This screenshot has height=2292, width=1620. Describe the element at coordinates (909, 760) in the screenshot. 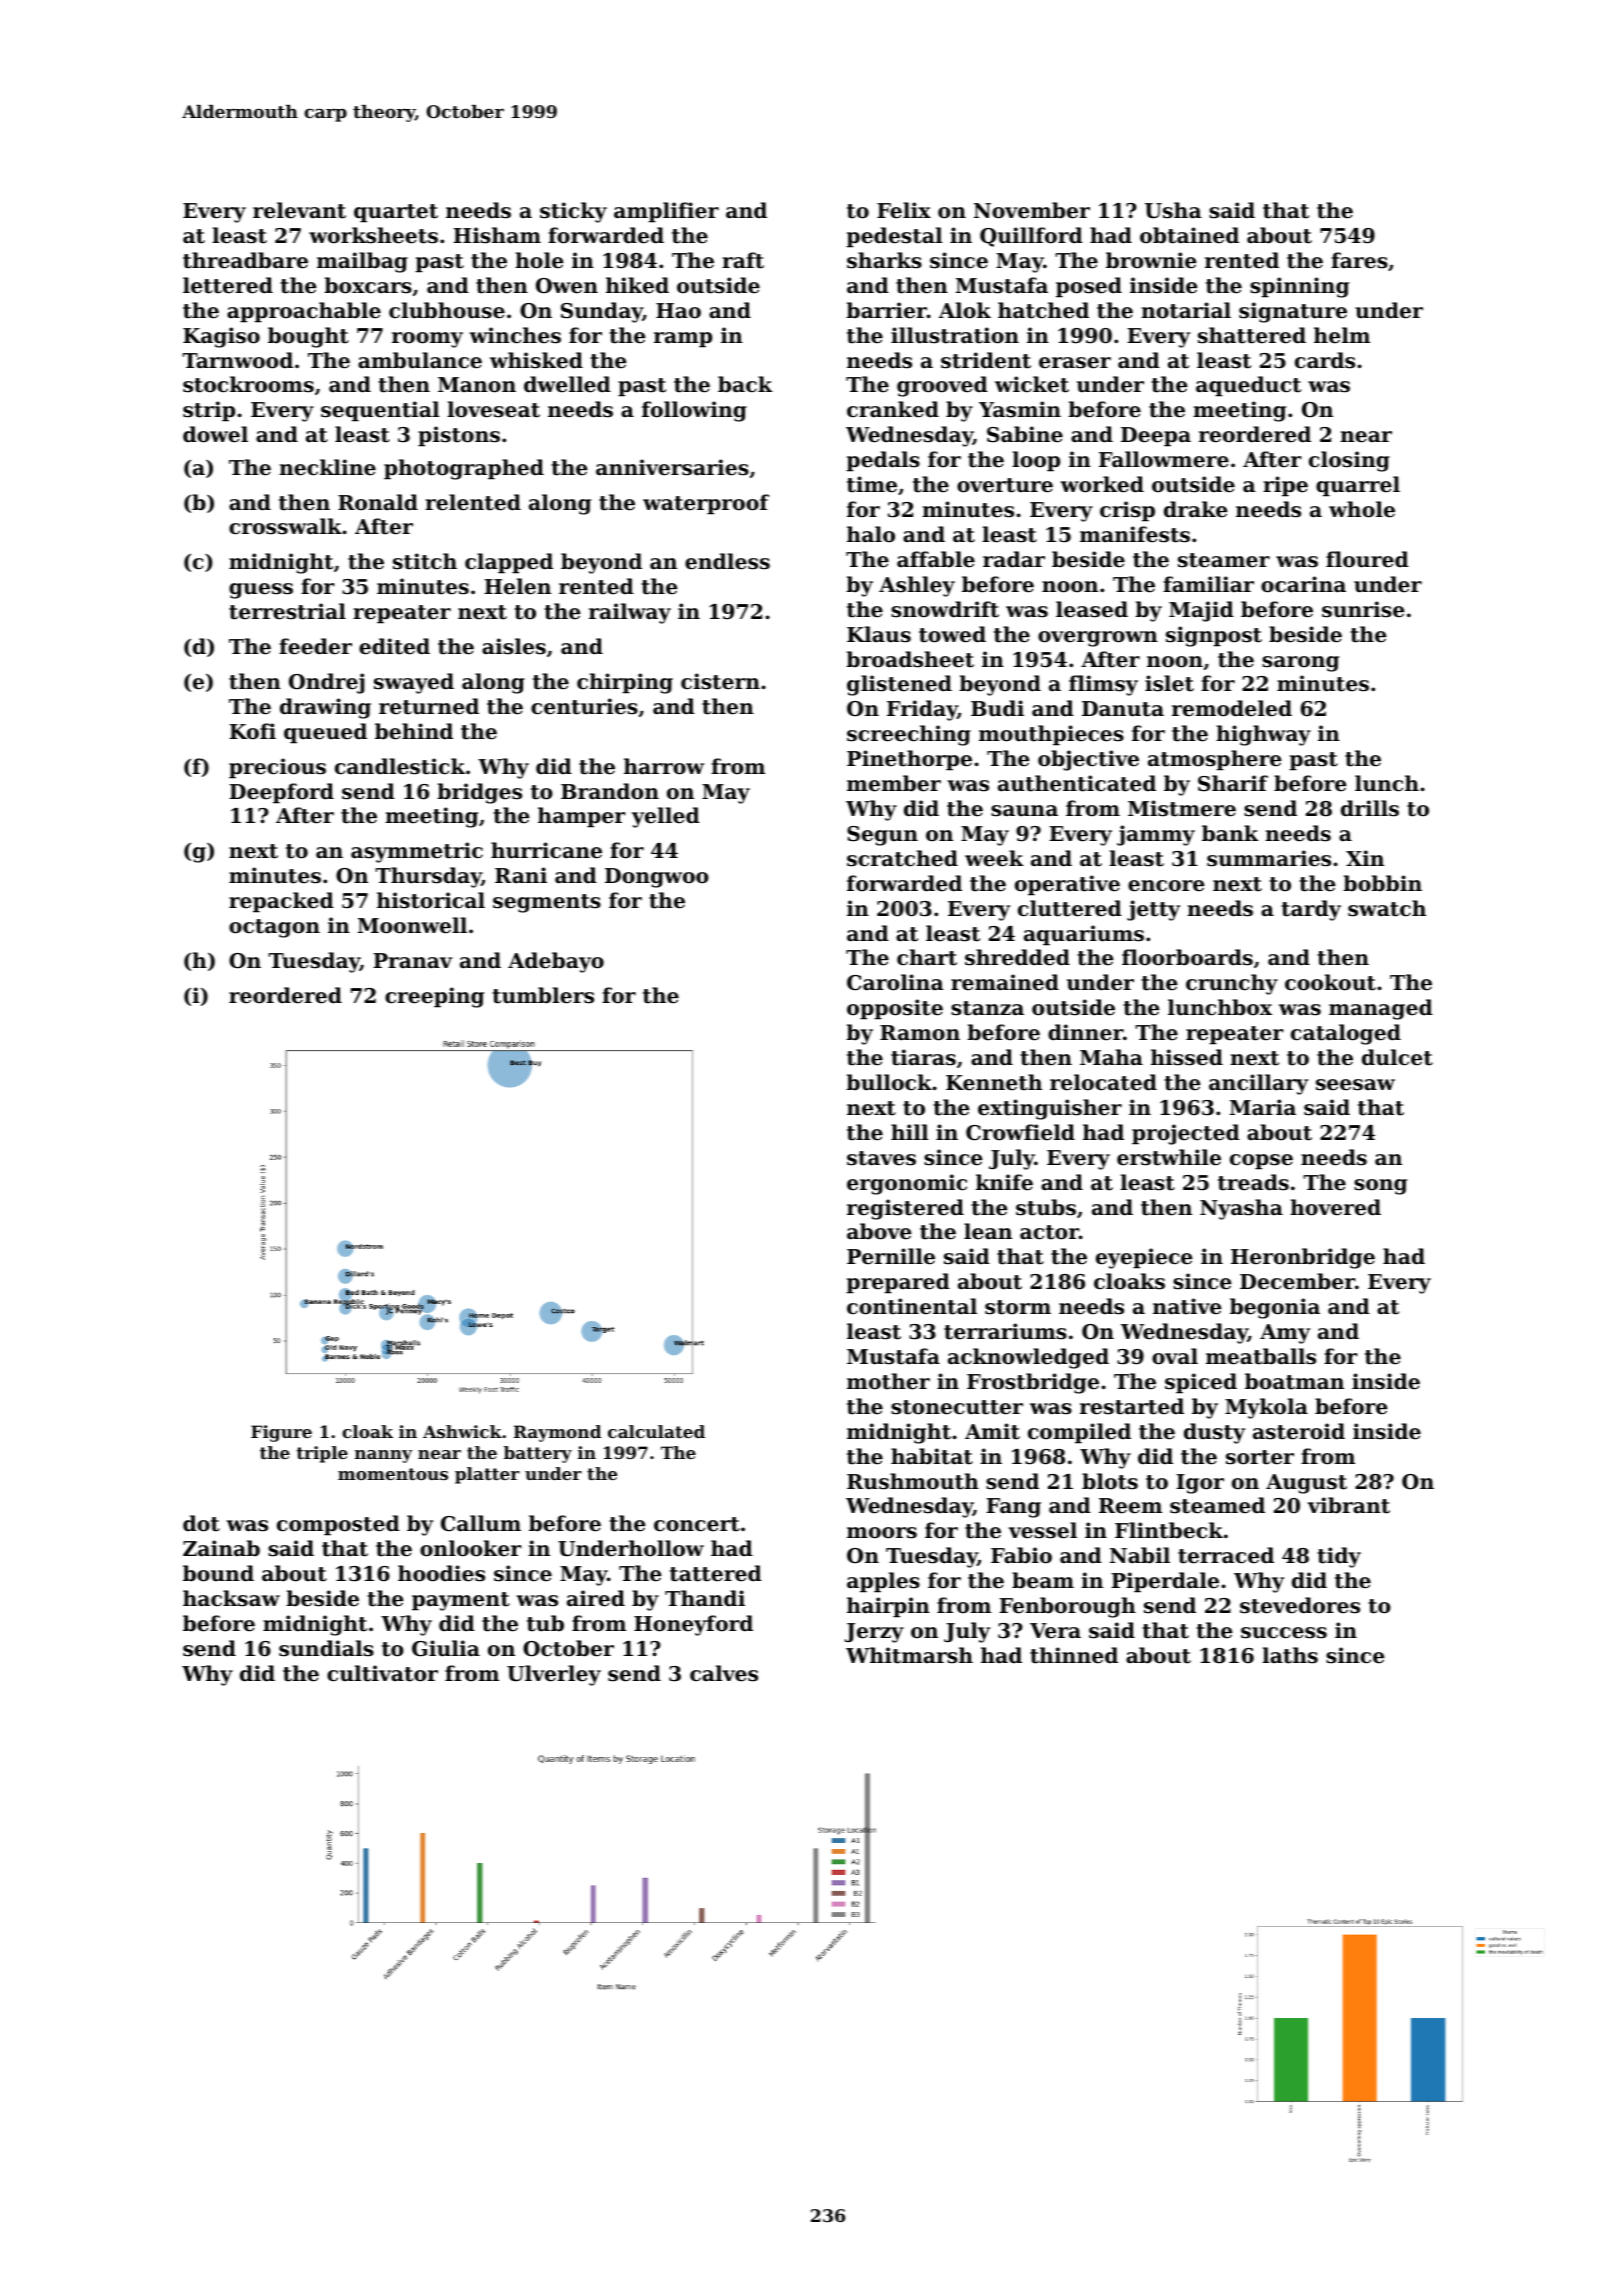

I see `Pinethorpe` at that location.
